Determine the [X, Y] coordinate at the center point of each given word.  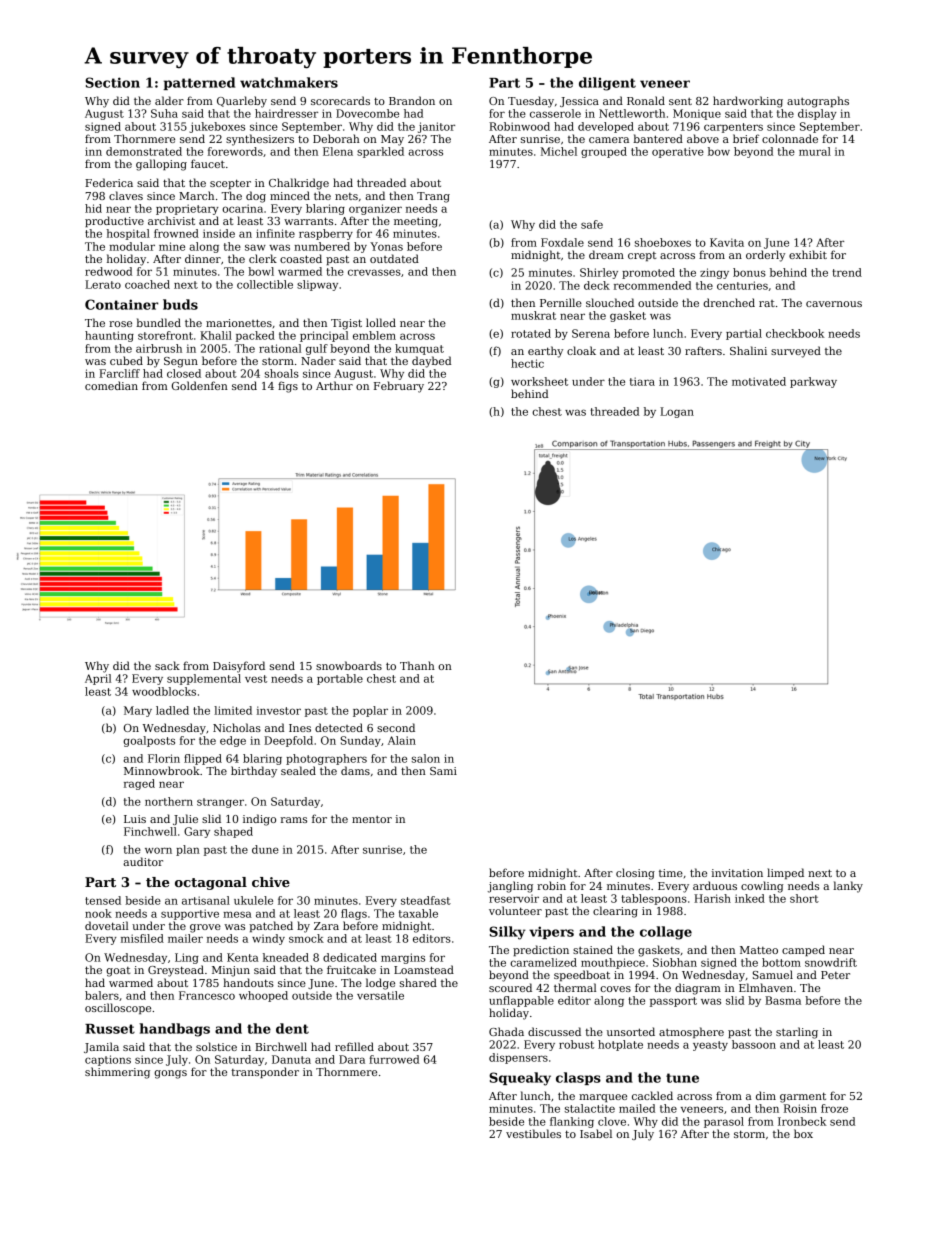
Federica [109, 182]
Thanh [417, 665]
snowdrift [831, 962]
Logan [677, 412]
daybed [431, 362]
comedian [111, 385]
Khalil [216, 335]
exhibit [808, 254]
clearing [615, 912]
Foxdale [562, 242]
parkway [813, 382]
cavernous [834, 304]
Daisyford [239, 667]
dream [606, 254]
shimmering [117, 1073]
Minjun [231, 971]
